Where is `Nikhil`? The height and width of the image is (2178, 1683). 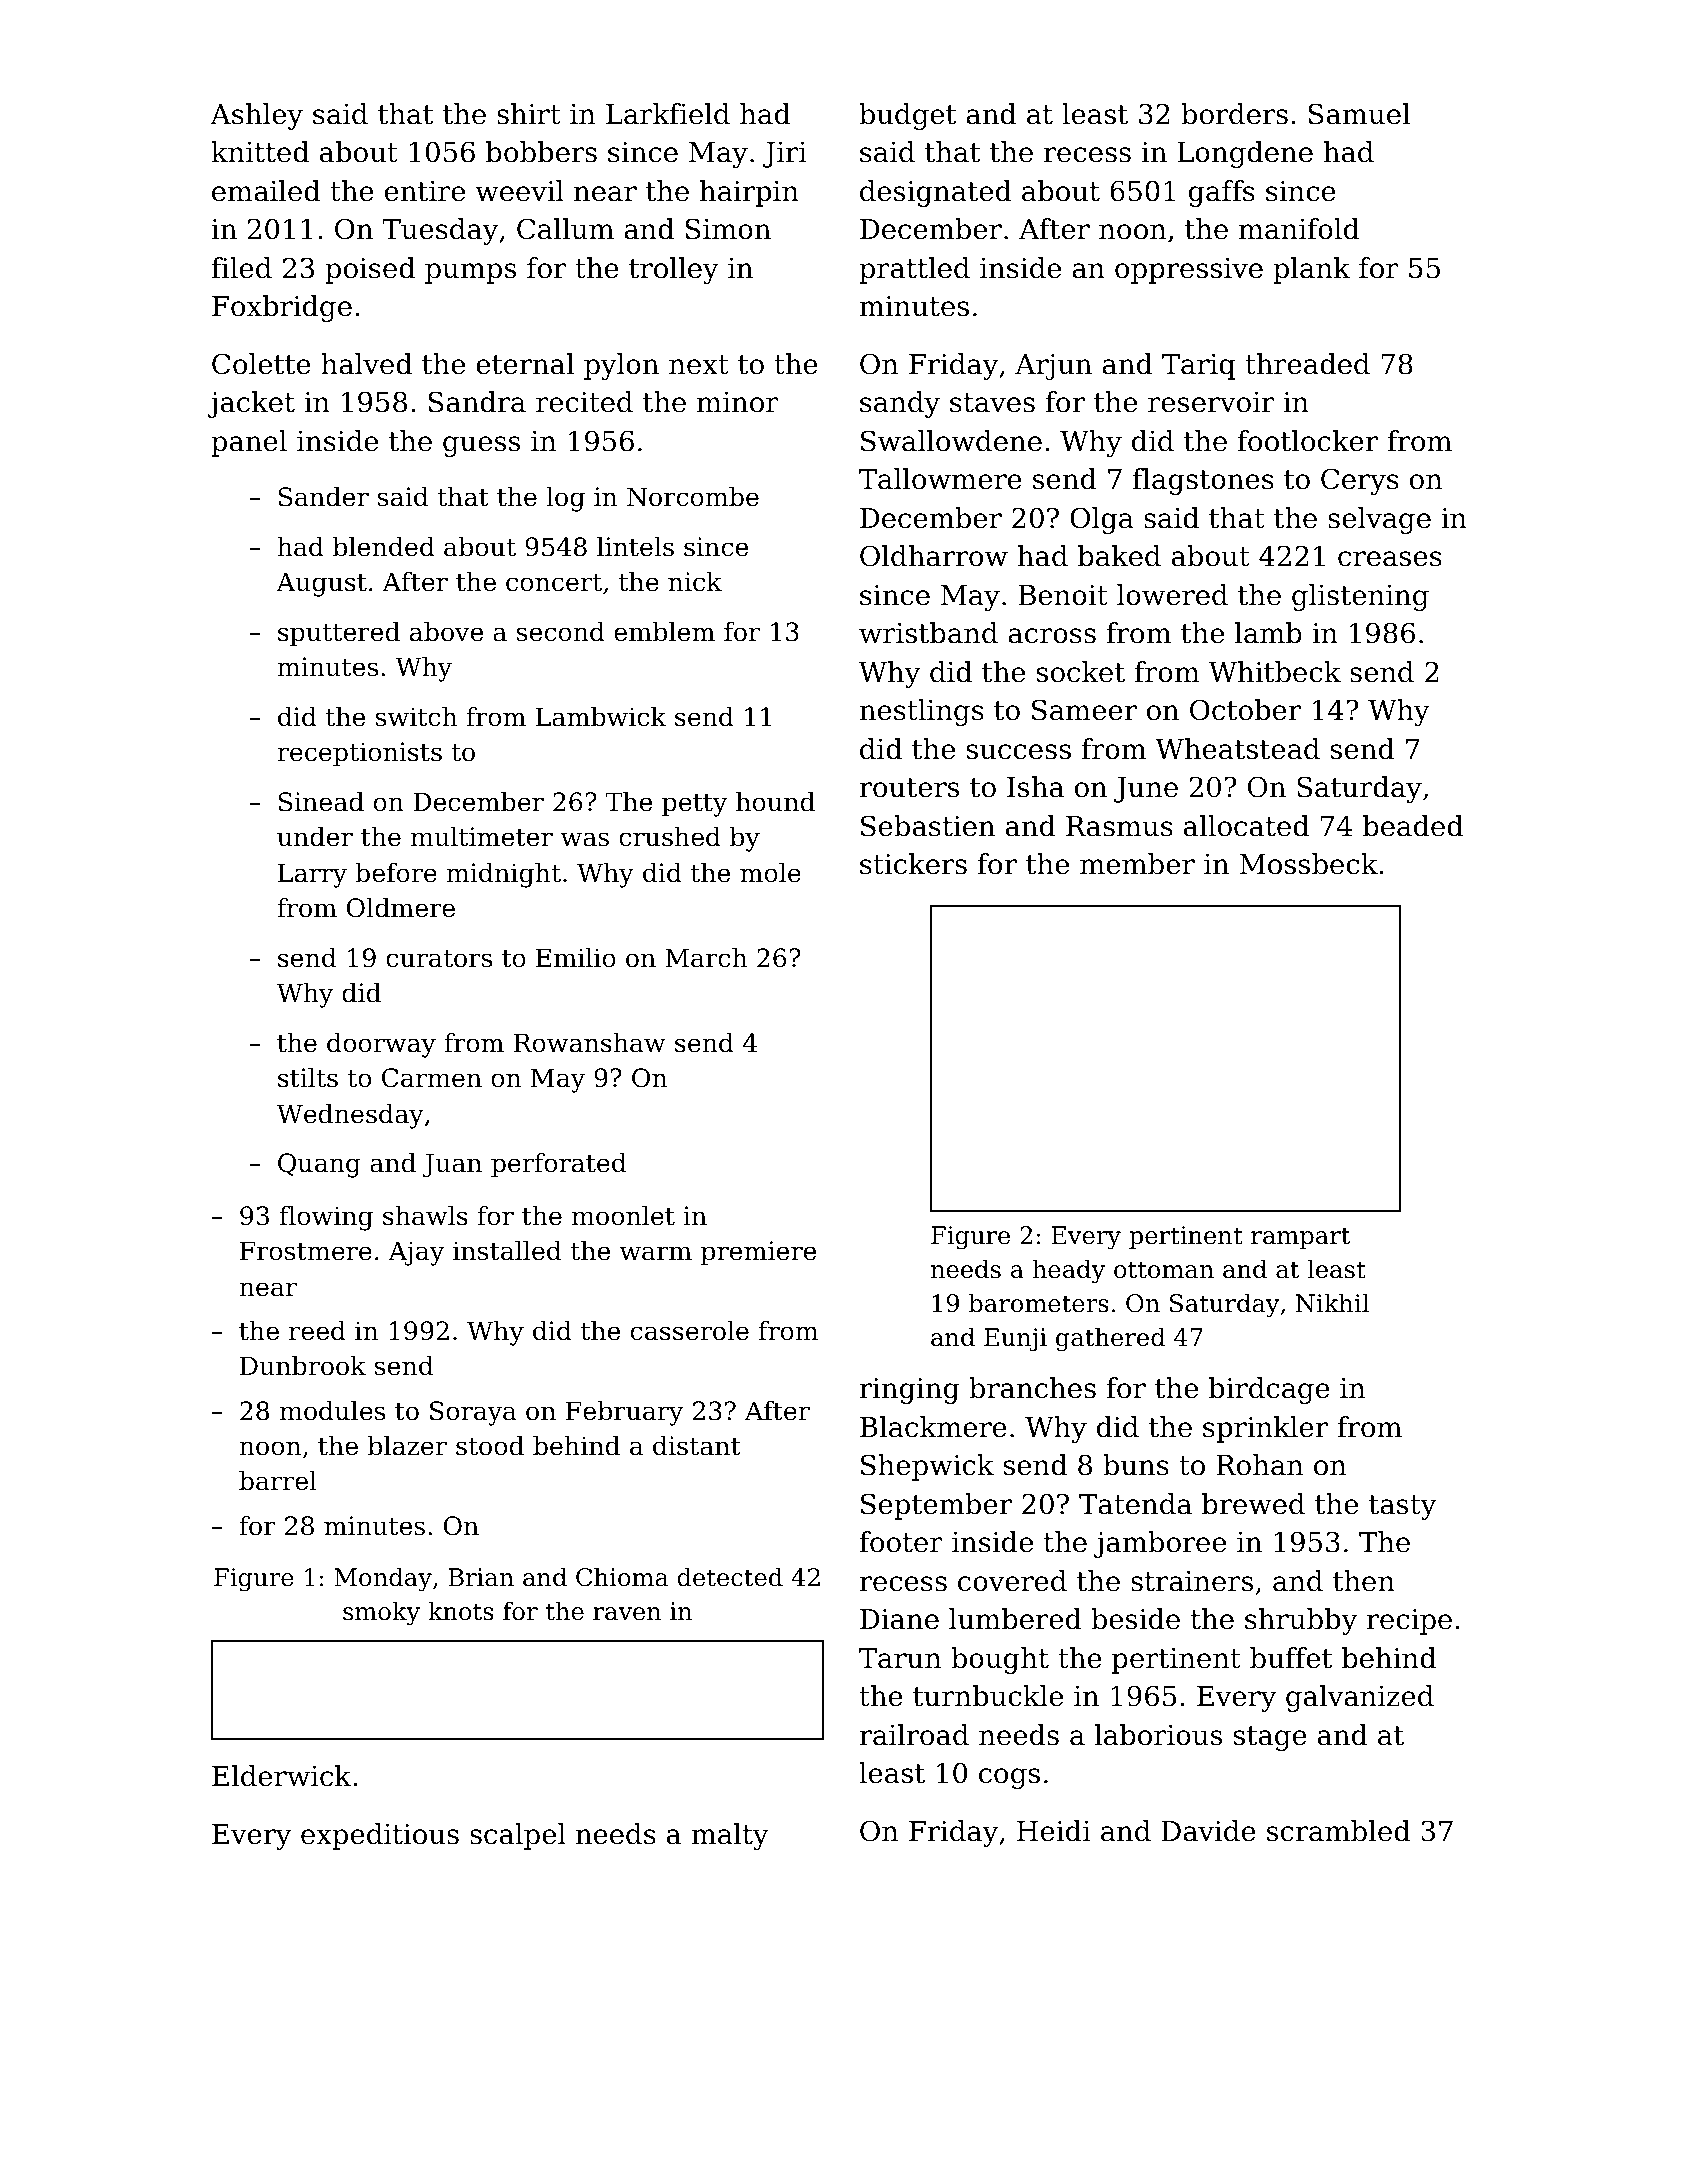 Nikhil is located at coordinates (1332, 1303).
